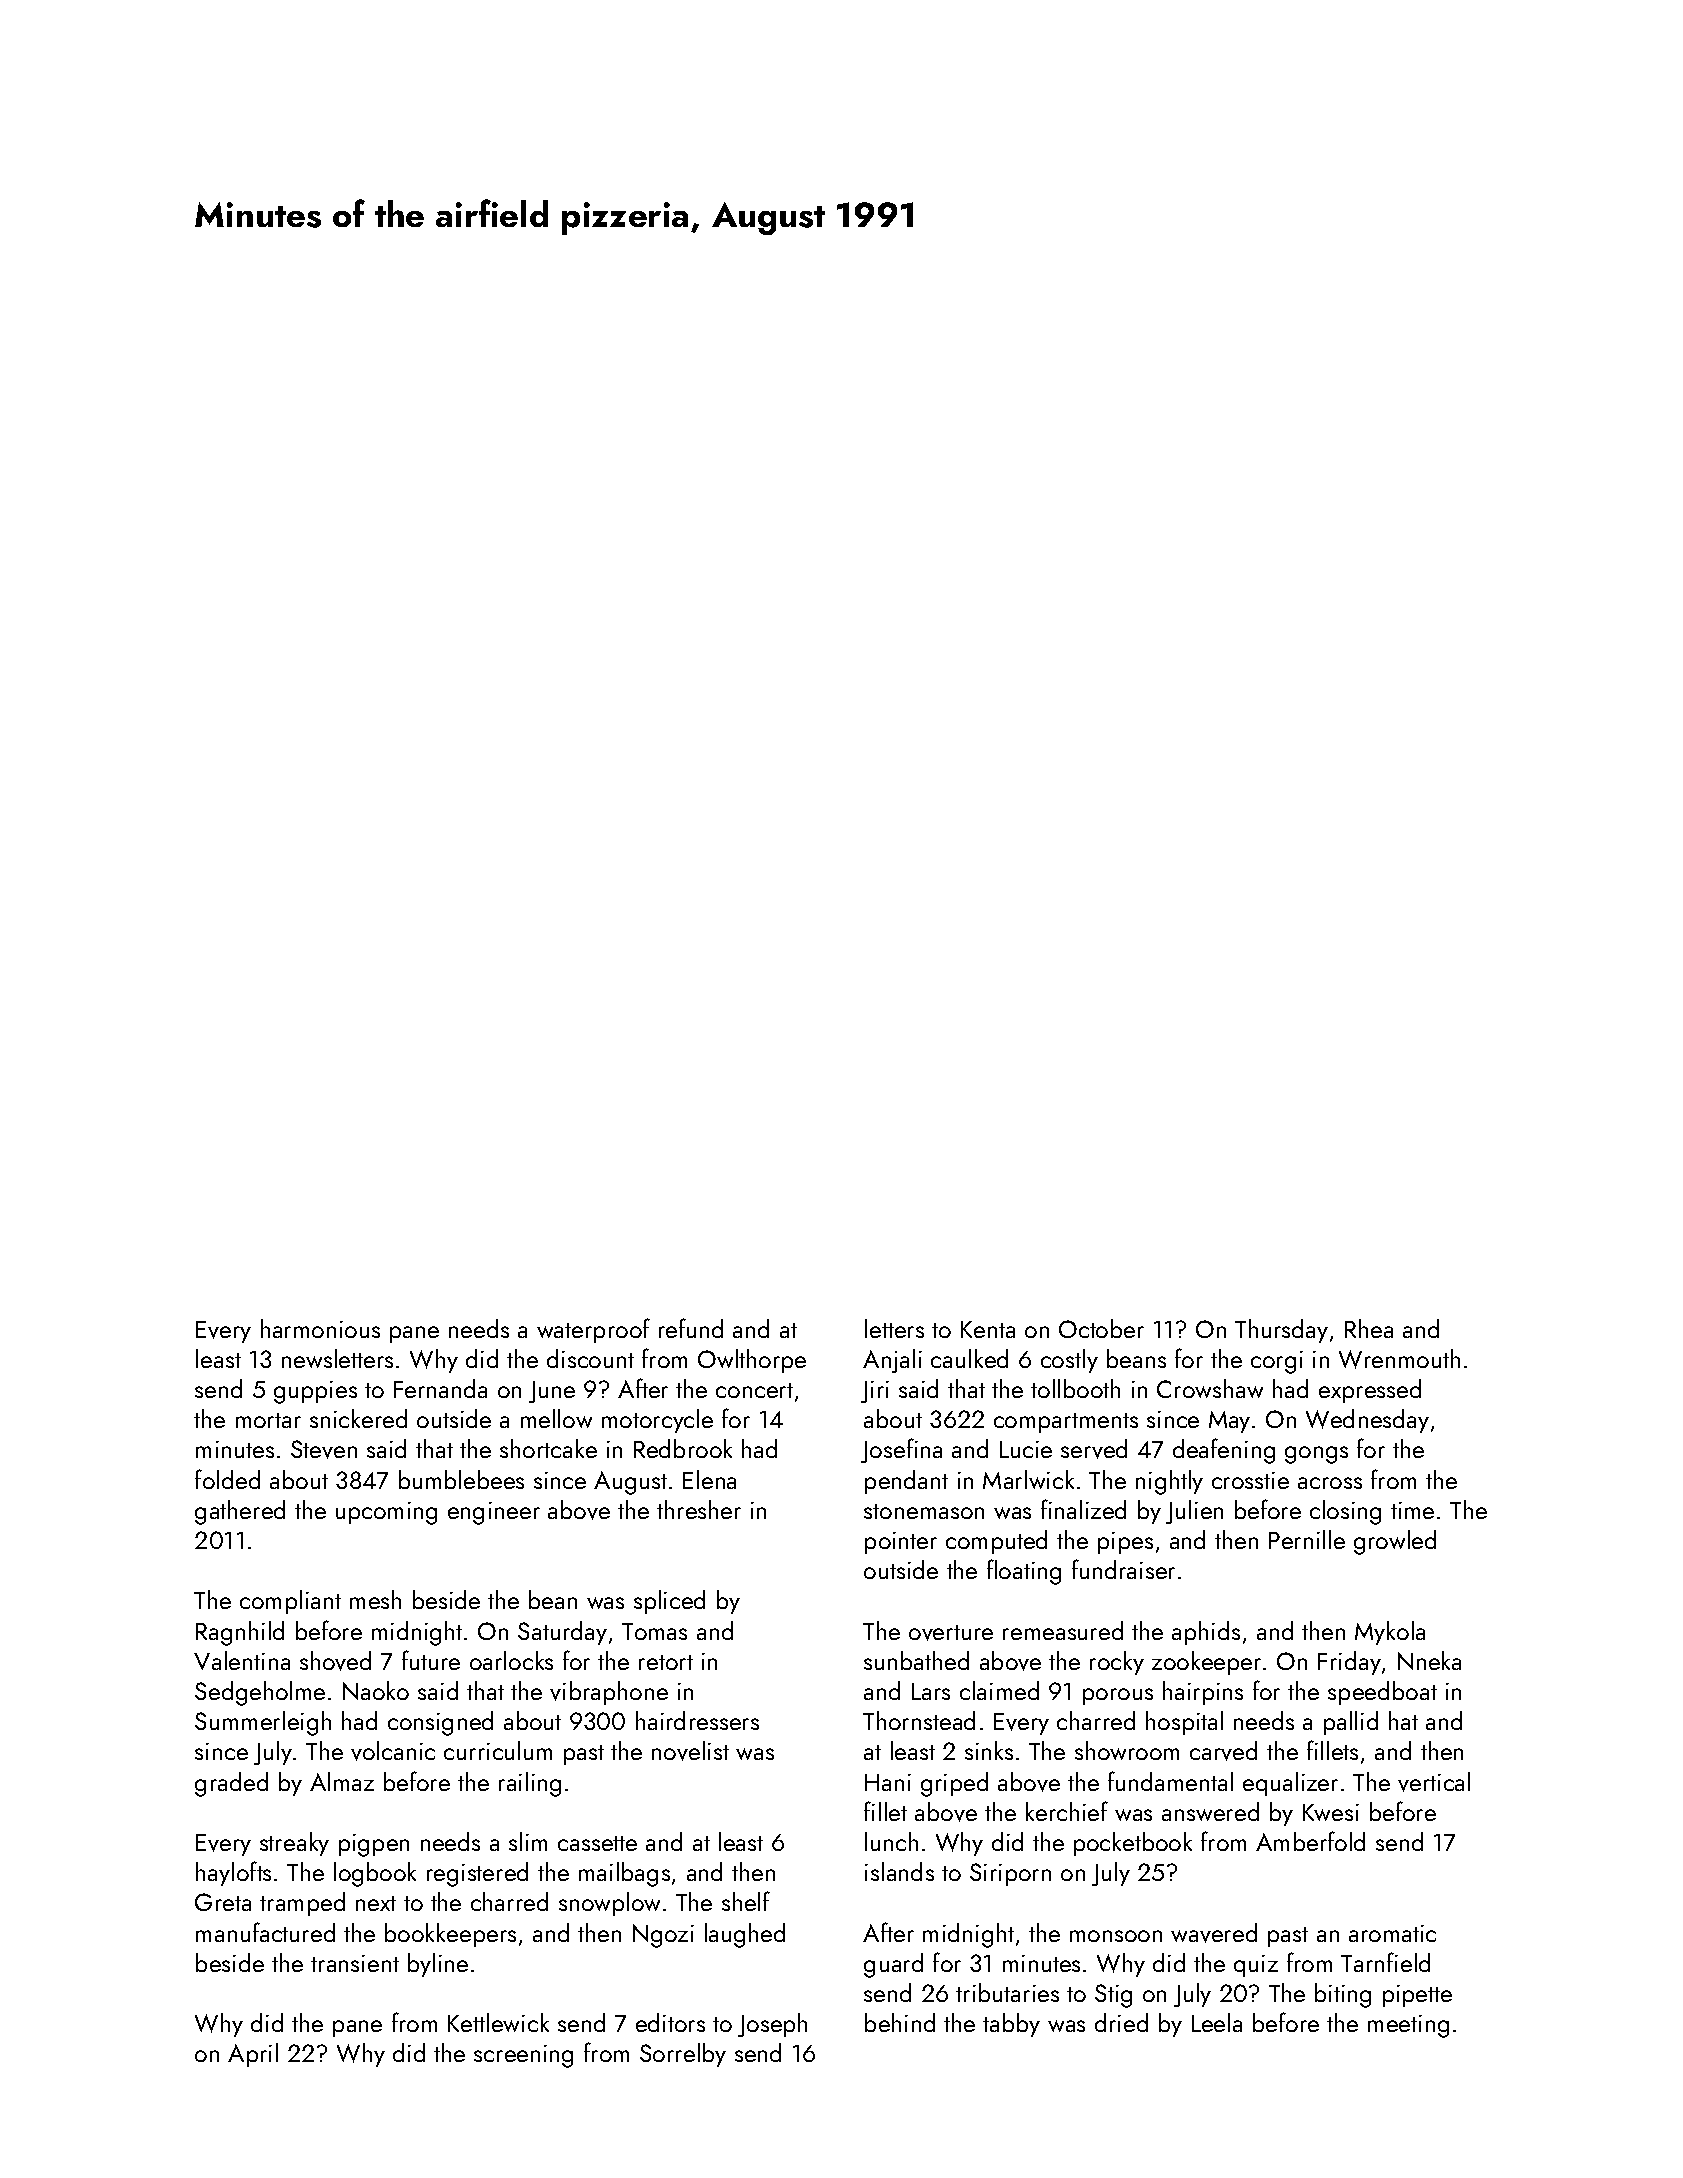 This image has width=1683, height=2178. What do you see at coordinates (1408, 2026) in the image?
I see `meeting` at bounding box center [1408, 2026].
